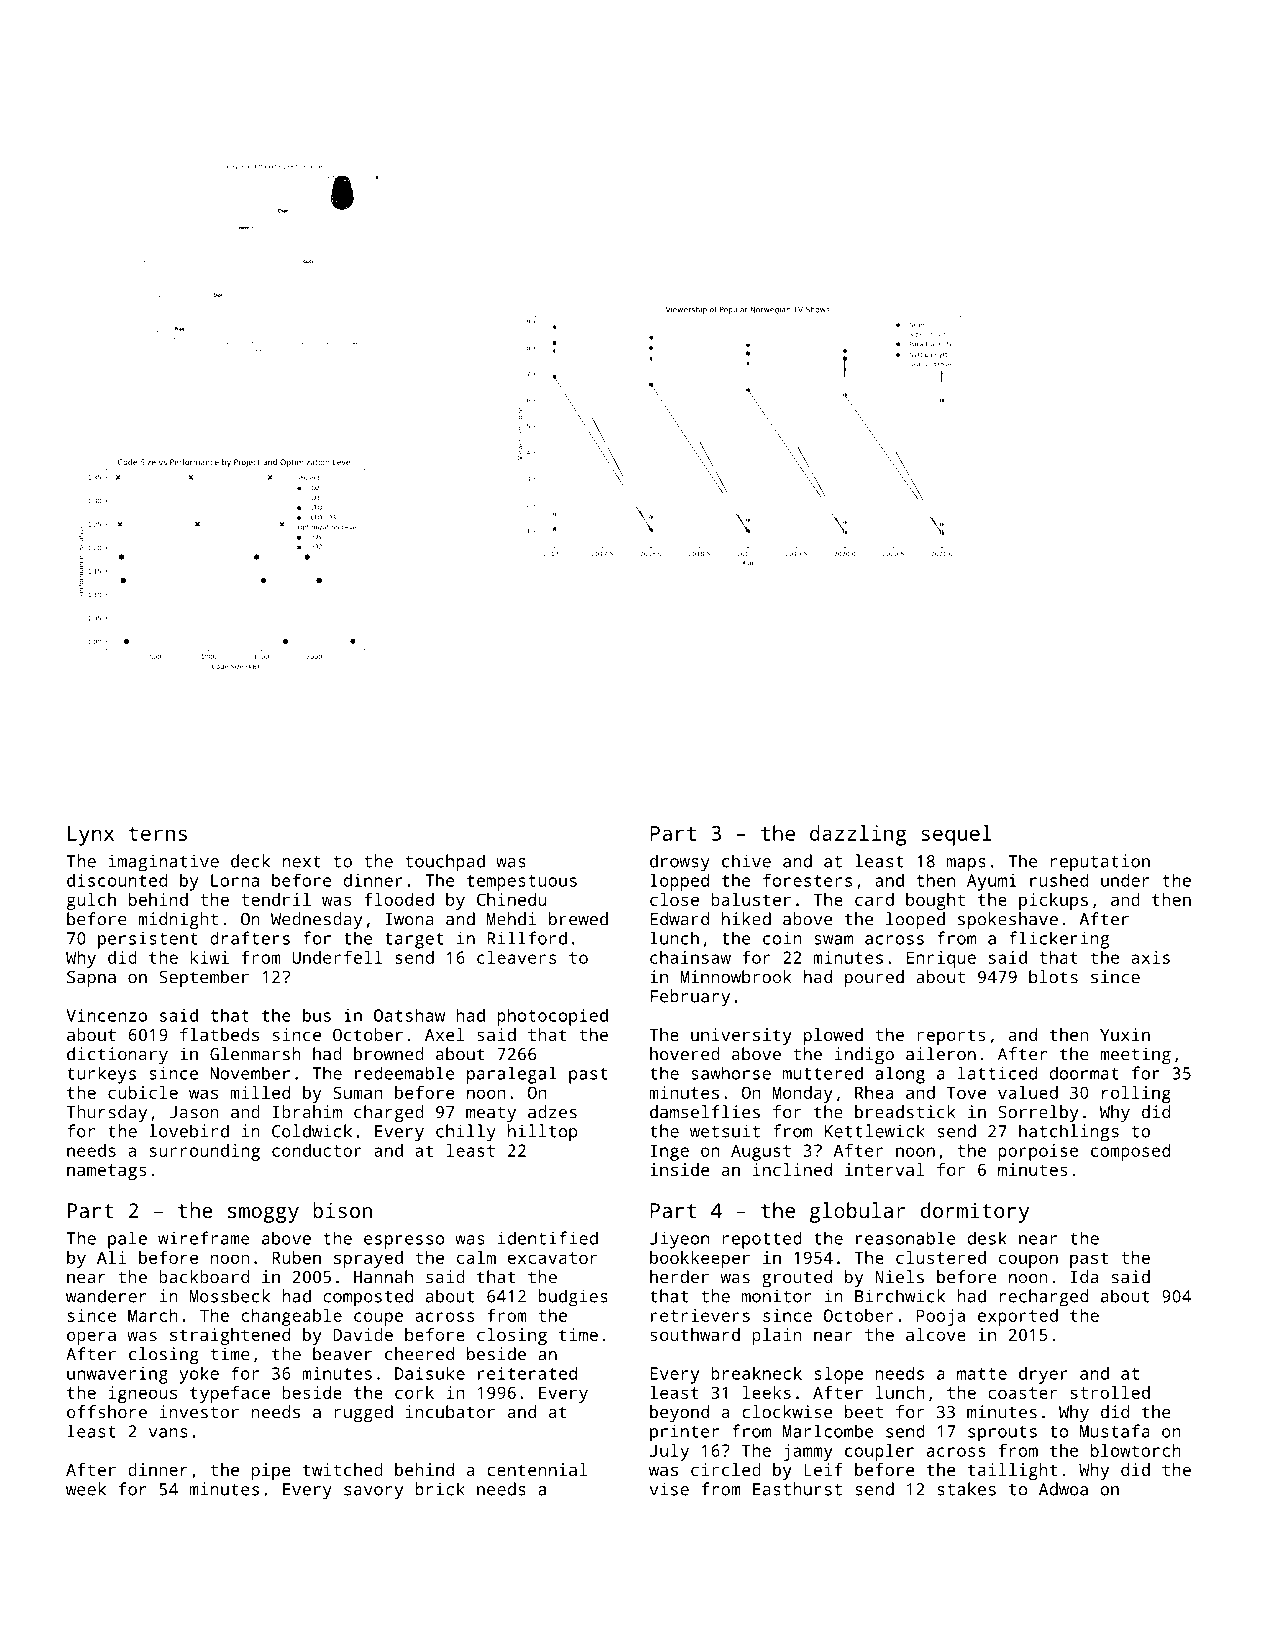 This document has height=1639, width=1267. Describe the element at coordinates (263, 1215) in the document. I see `smoggy` at that location.
